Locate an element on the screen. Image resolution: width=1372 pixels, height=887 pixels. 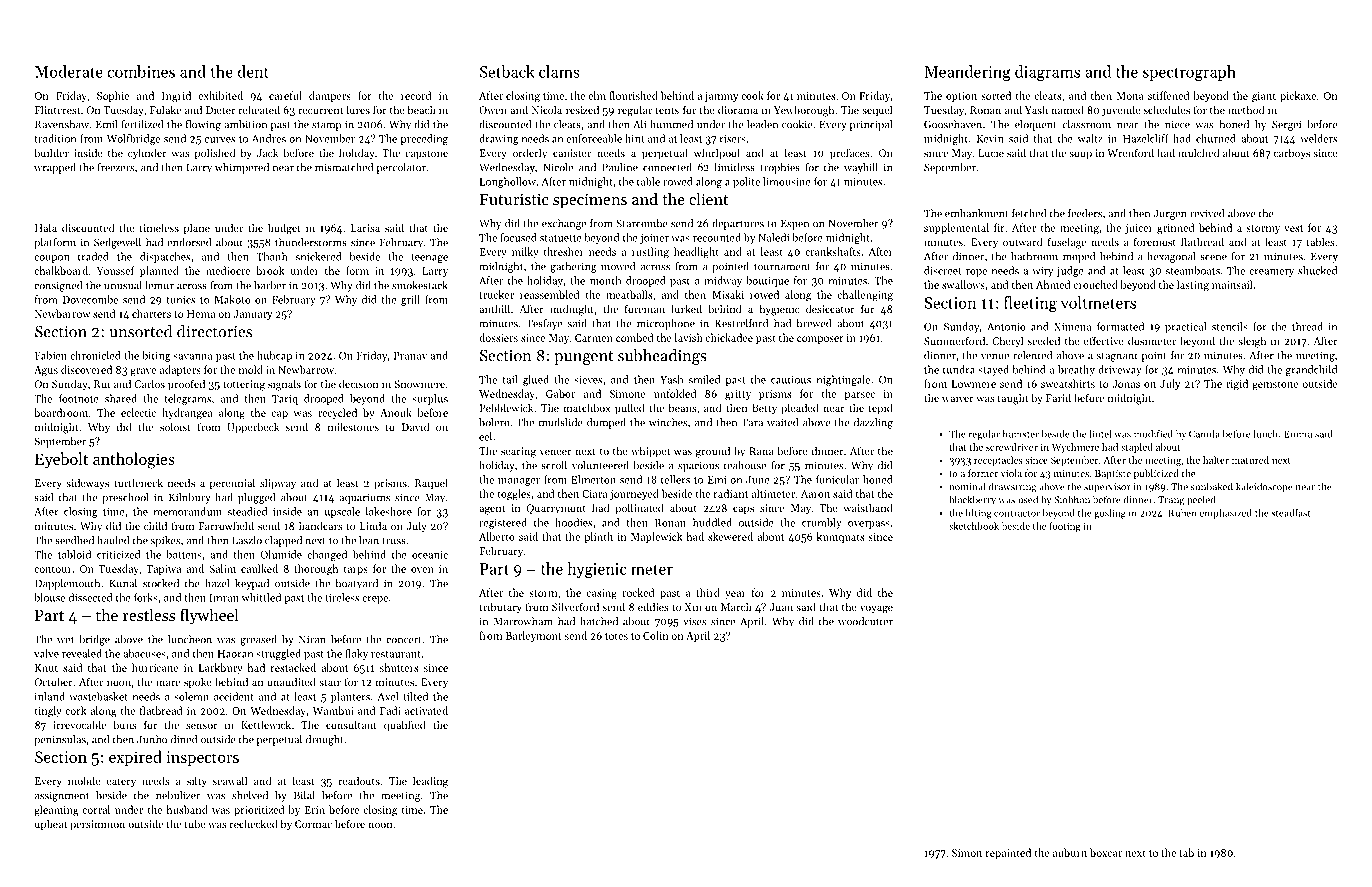
whimpered is located at coordinates (242, 168).
